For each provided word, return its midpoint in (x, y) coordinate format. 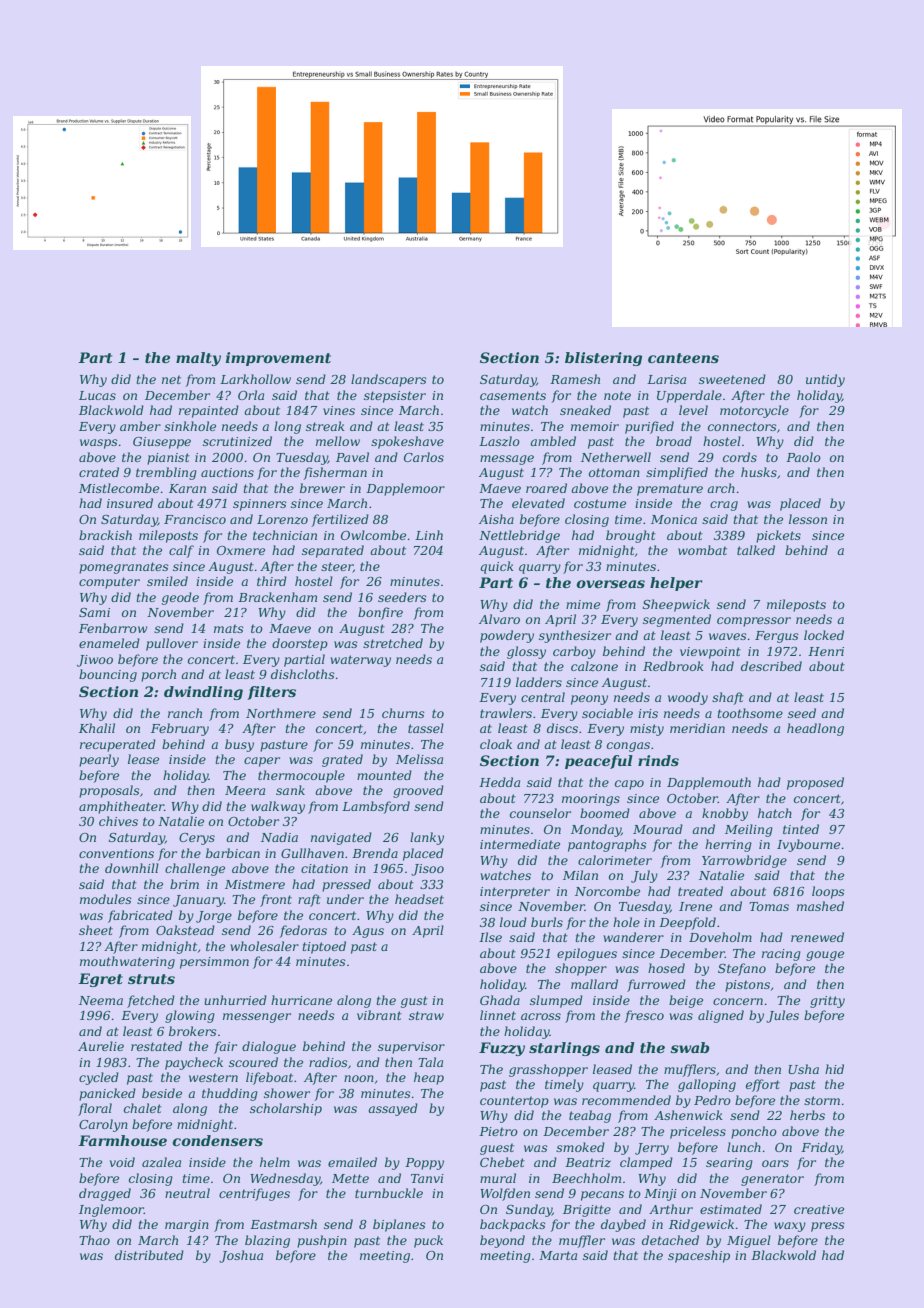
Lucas (97, 395)
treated (700, 891)
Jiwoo (95, 661)
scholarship (286, 1109)
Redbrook (673, 666)
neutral (187, 1193)
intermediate (520, 844)
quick (497, 567)
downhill (132, 868)
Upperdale (689, 396)
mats (229, 628)
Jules (782, 1016)
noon (359, 1078)
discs (562, 728)
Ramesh (575, 379)
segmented (677, 620)
